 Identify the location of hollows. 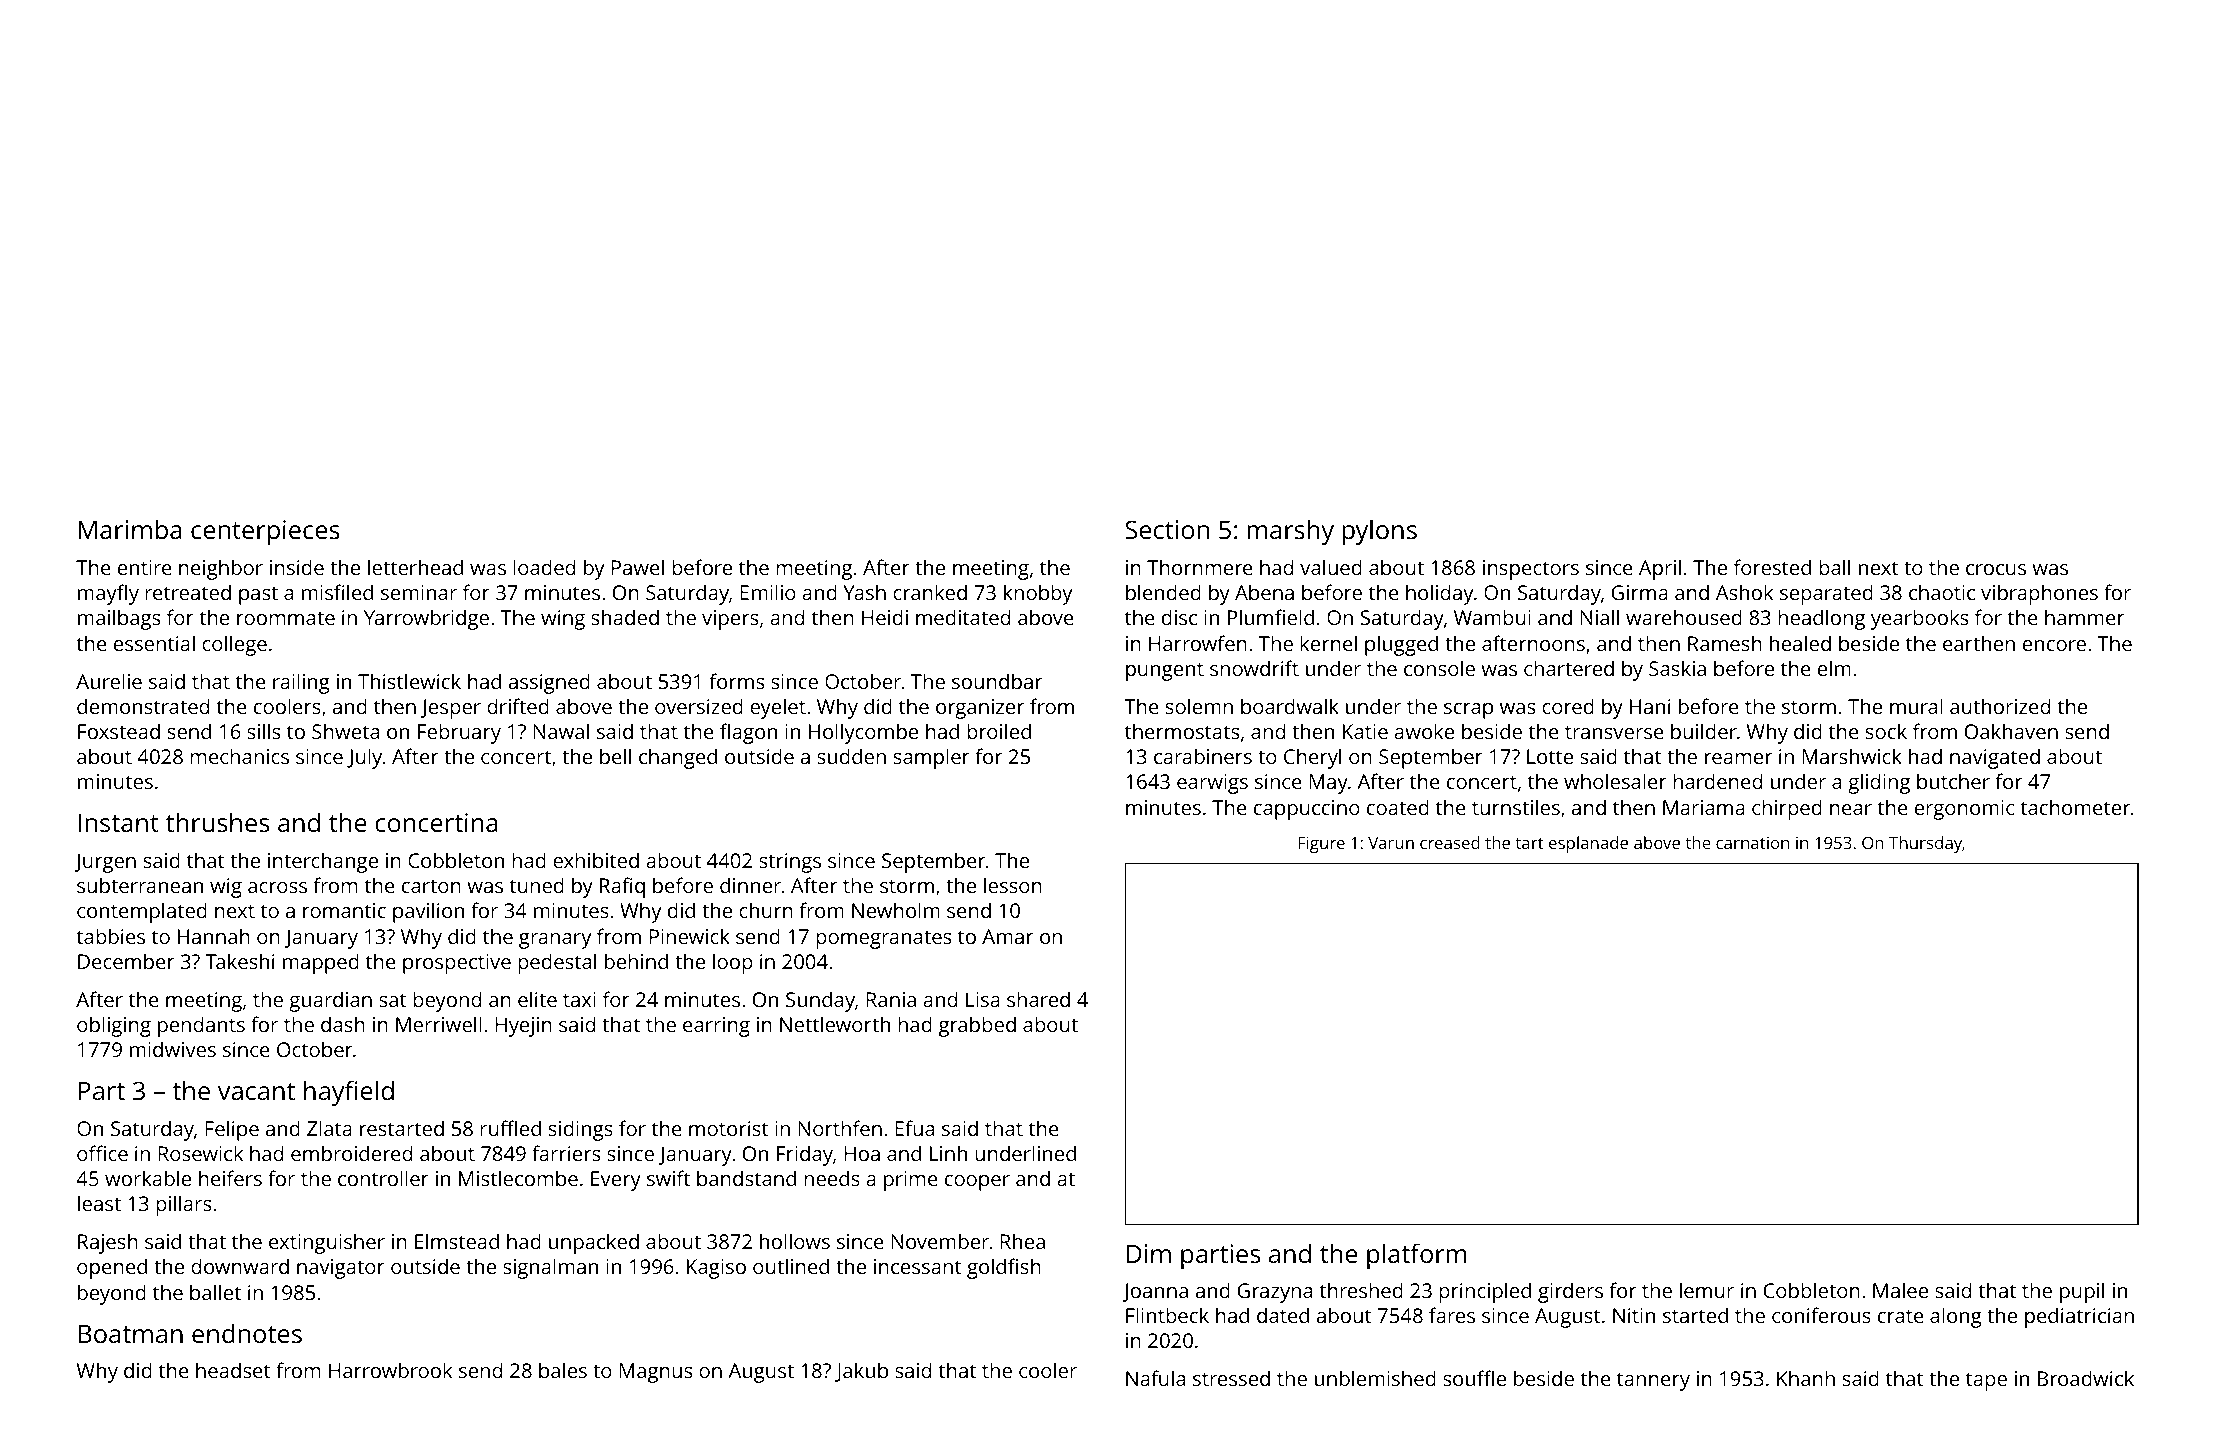
(795, 1241).
